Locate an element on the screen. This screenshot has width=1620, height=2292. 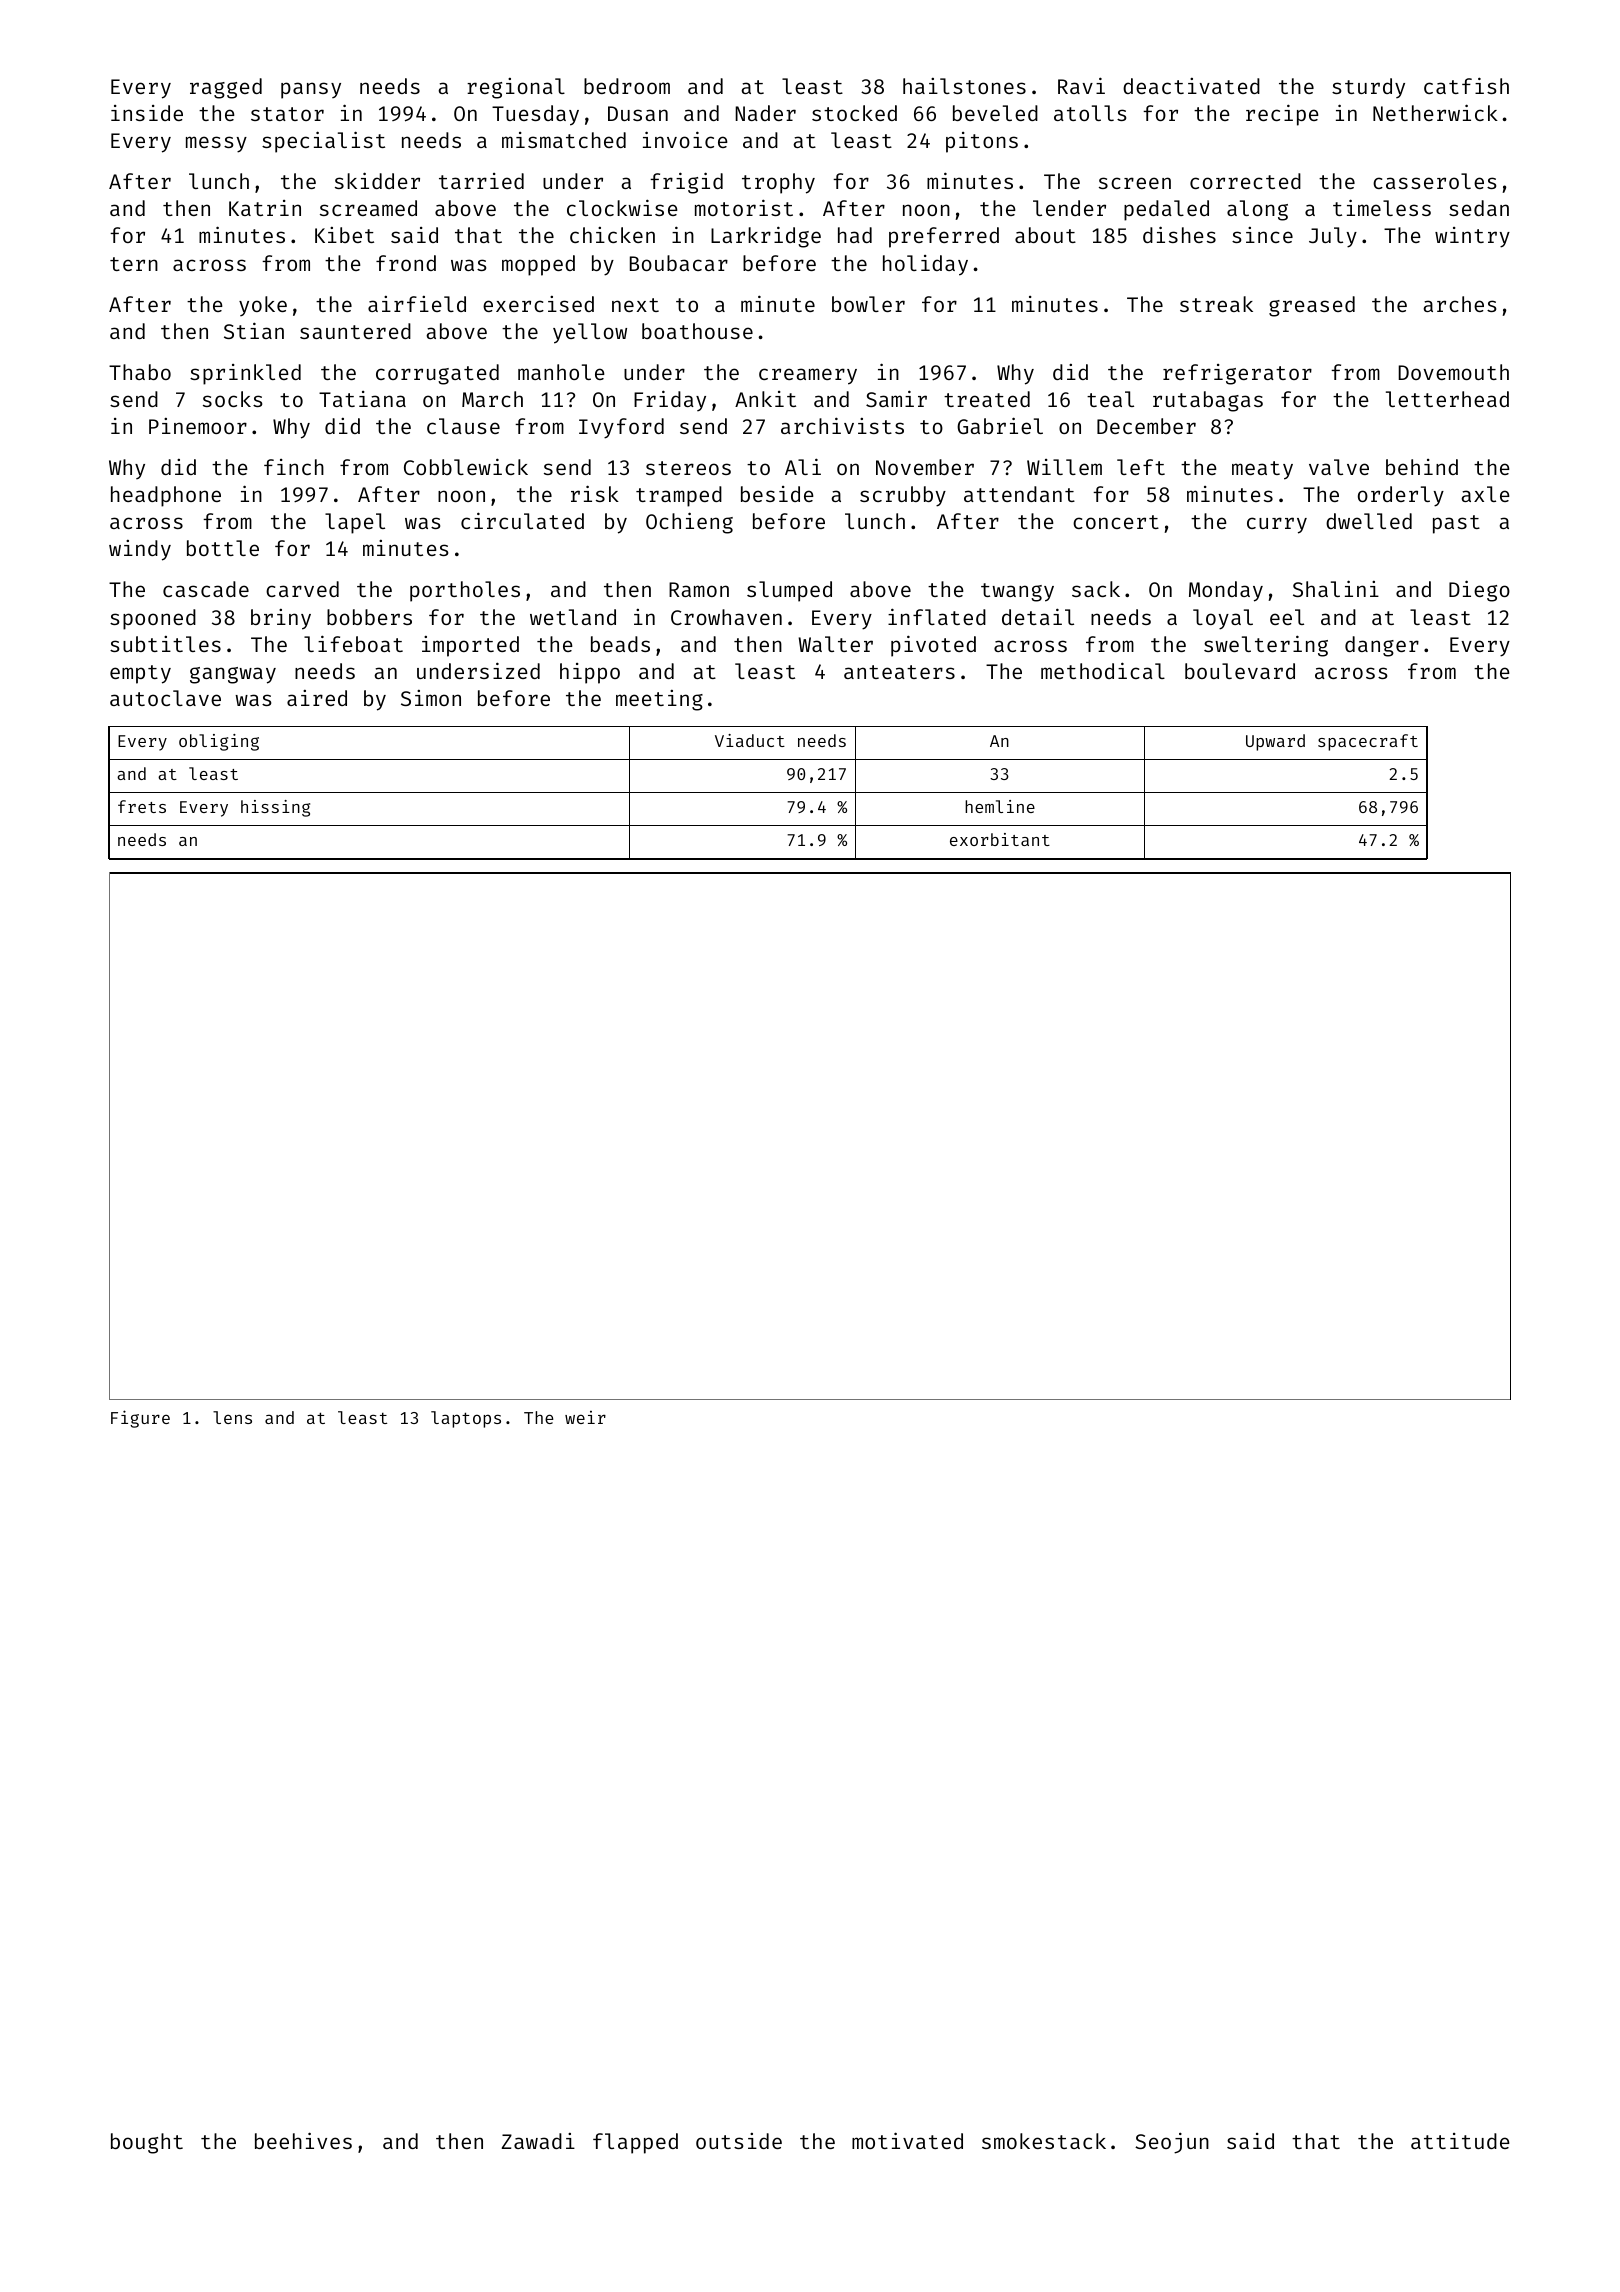
smokestack is located at coordinates (1044, 2141).
